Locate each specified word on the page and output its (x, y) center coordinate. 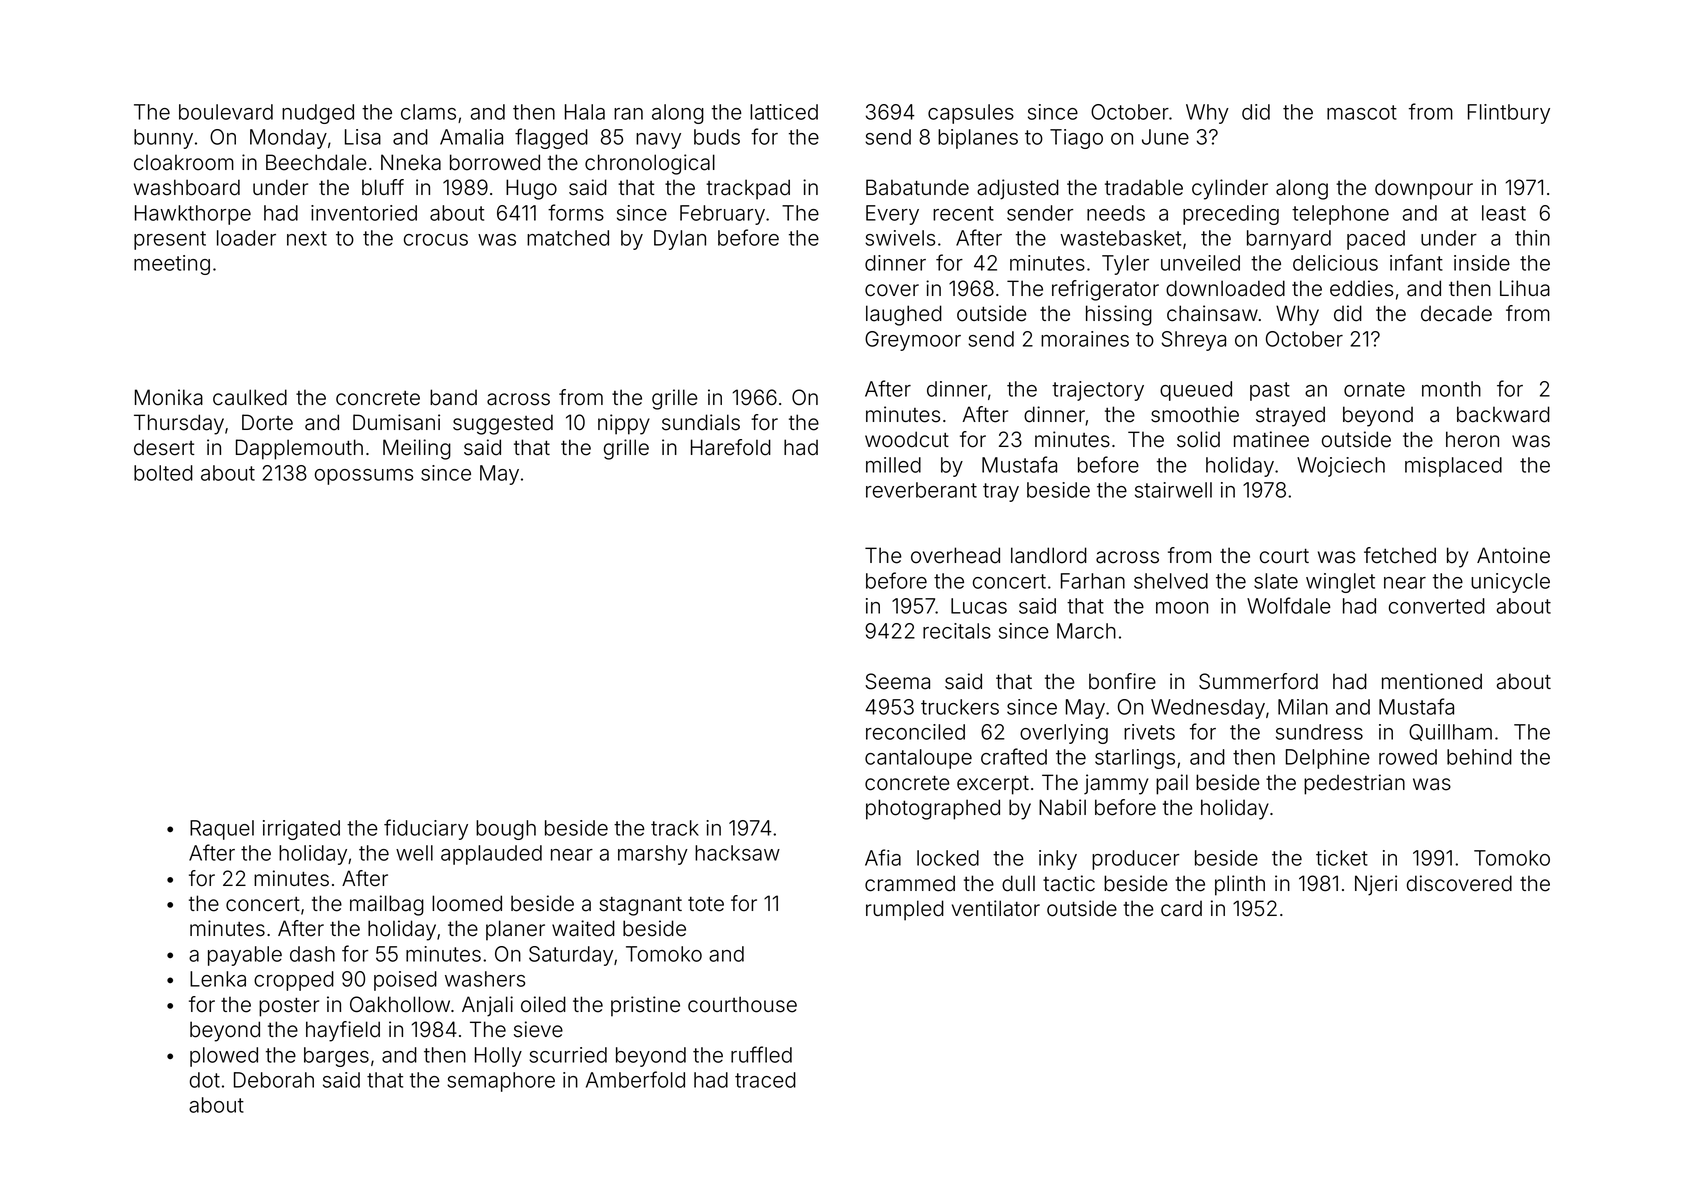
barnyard (1289, 240)
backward (1503, 414)
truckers (960, 707)
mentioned (1432, 681)
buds (717, 137)
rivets (1149, 732)
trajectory (1098, 391)
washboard (187, 187)
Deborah (274, 1080)
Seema (897, 681)
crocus (436, 240)
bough (506, 830)
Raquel (222, 830)
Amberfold (635, 1079)
